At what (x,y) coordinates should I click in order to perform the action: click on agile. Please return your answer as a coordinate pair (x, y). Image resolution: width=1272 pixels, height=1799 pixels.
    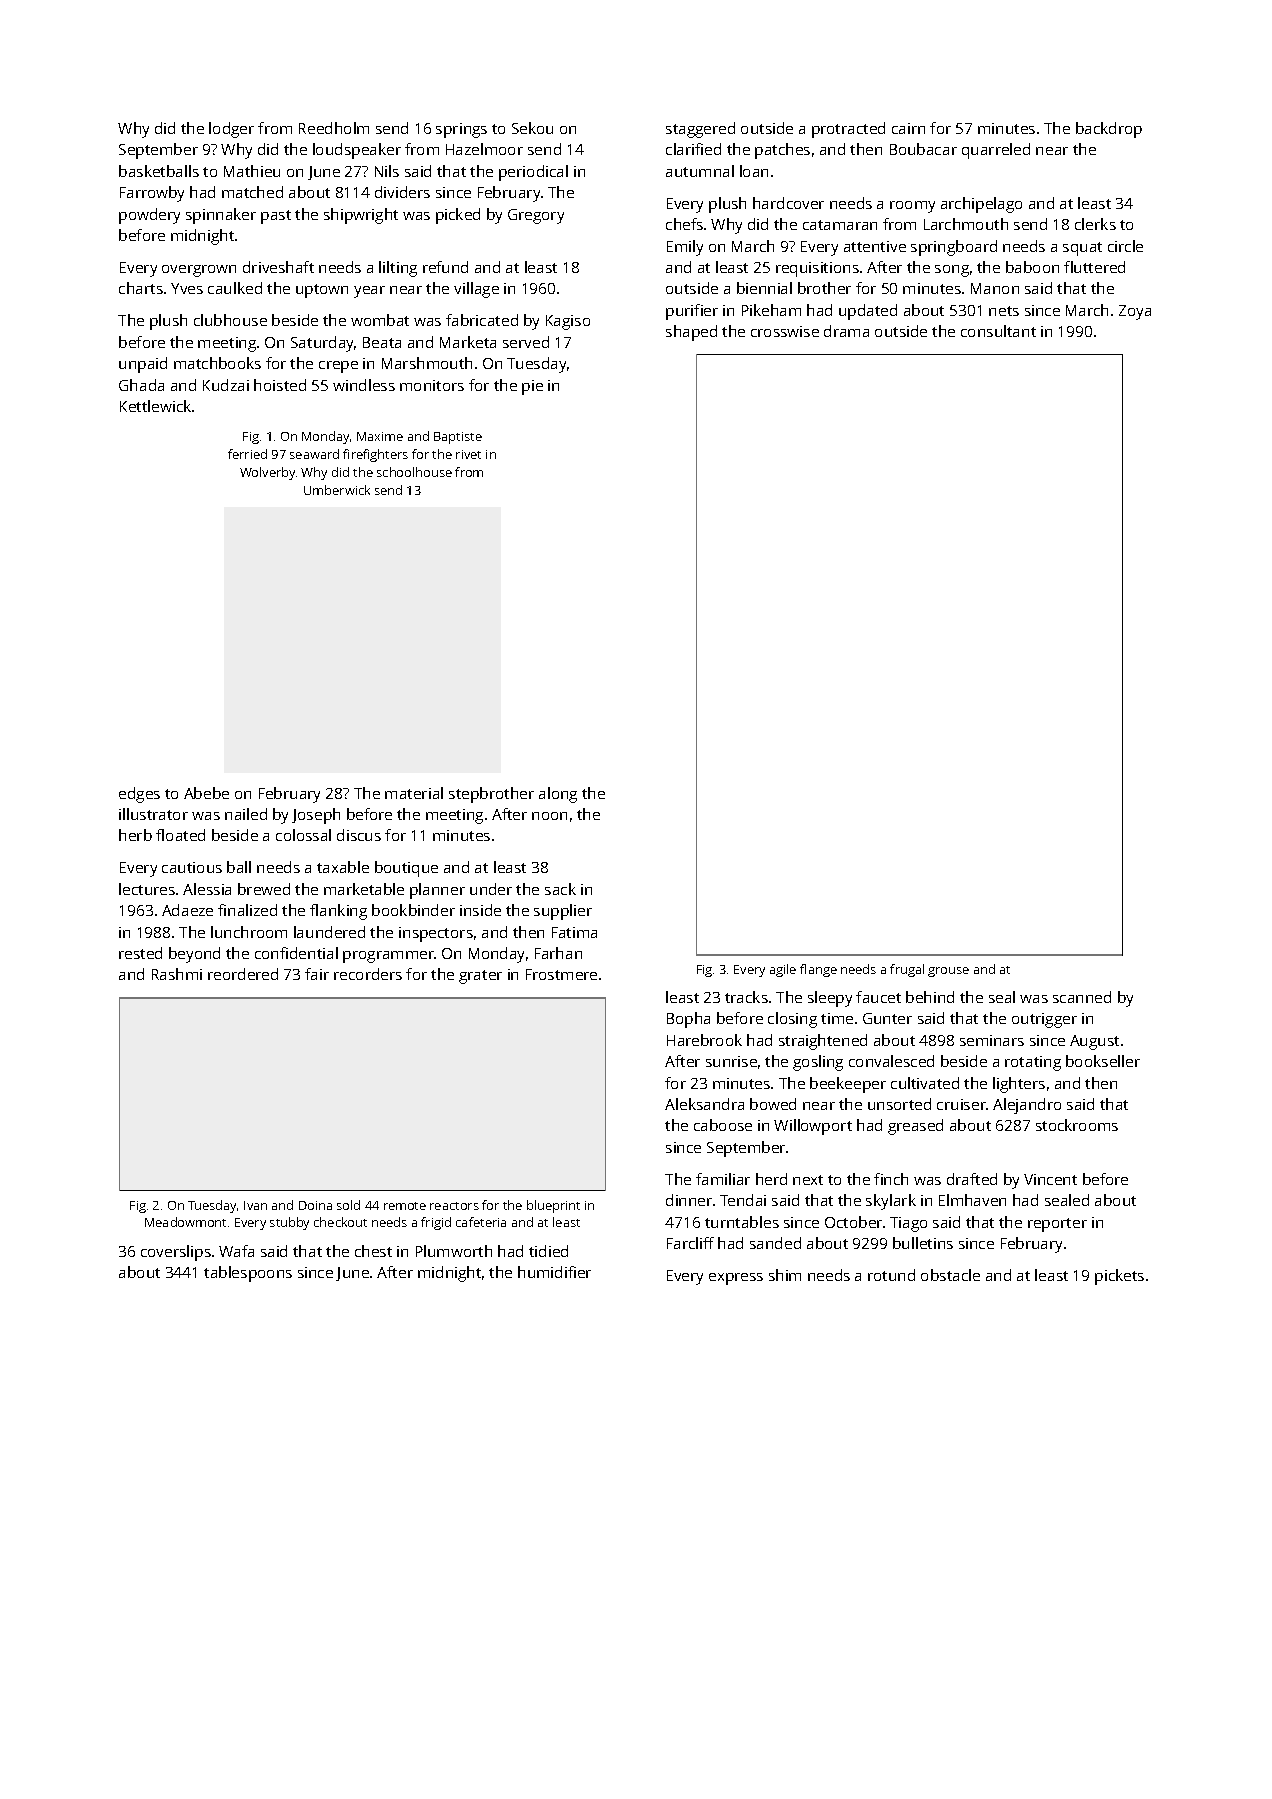
    Looking at the image, I should click on (783, 970).
